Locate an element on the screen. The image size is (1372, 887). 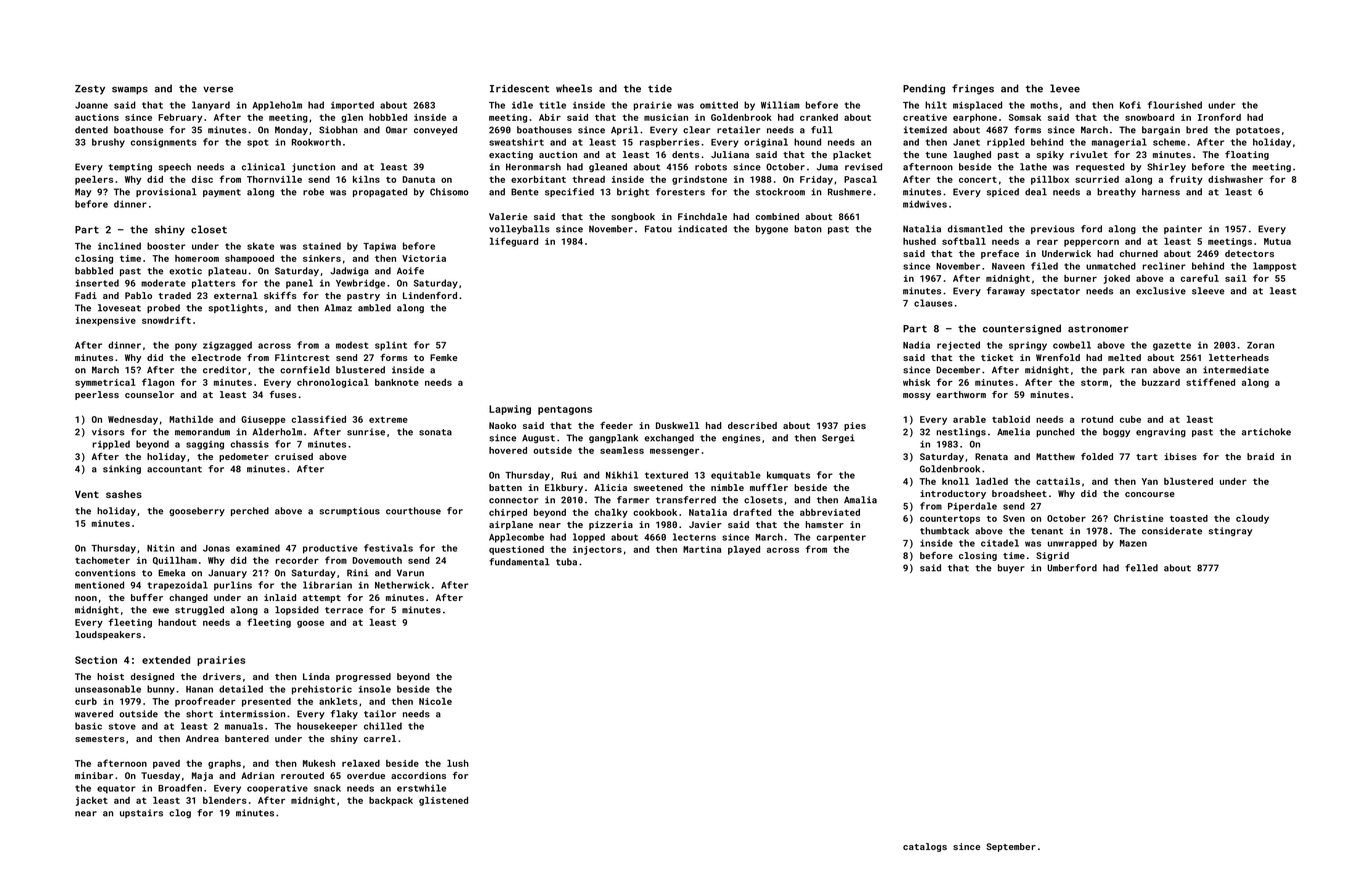
verse is located at coordinates (218, 89).
